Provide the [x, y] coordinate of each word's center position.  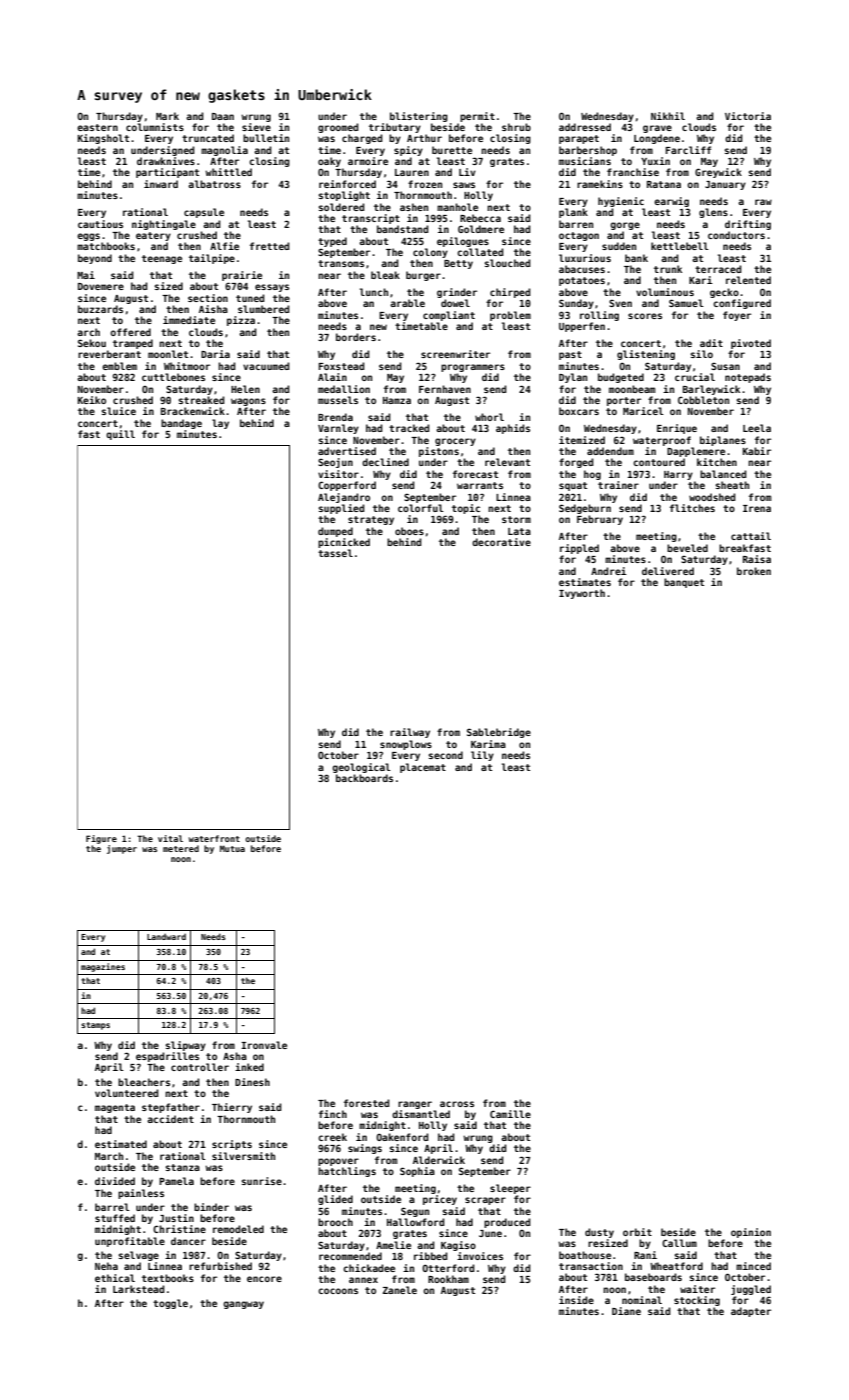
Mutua [232, 848]
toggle [170, 1304]
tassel [335, 553]
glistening [646, 355]
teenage [162, 259]
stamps [95, 1026]
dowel [455, 303]
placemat [423, 768]
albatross [214, 184]
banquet [684, 583]
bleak [385, 275]
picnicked [344, 543]
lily [482, 756]
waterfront [214, 838]
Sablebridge [499, 733]
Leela [757, 428]
